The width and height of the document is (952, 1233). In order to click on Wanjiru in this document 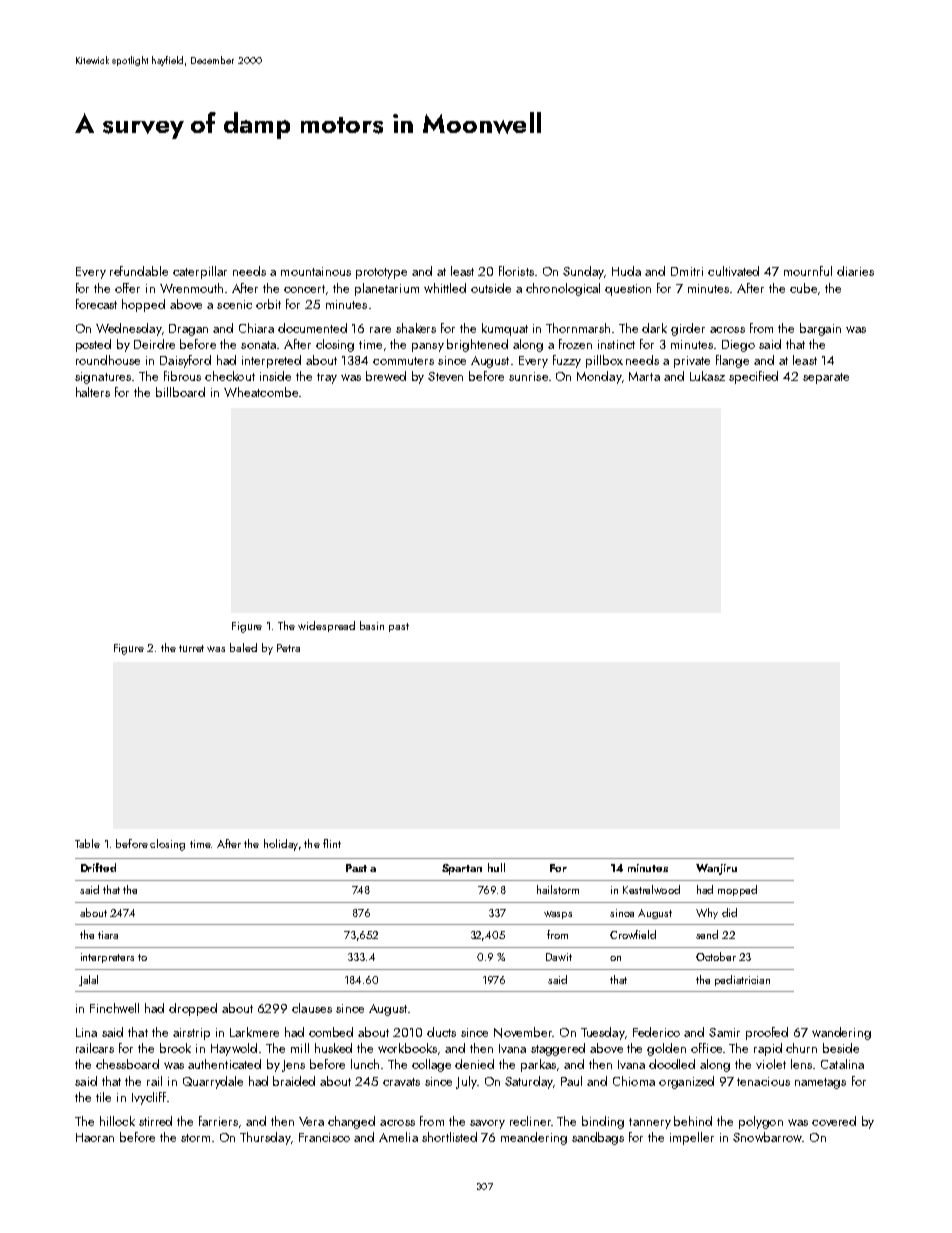, I will do `click(716, 869)`.
